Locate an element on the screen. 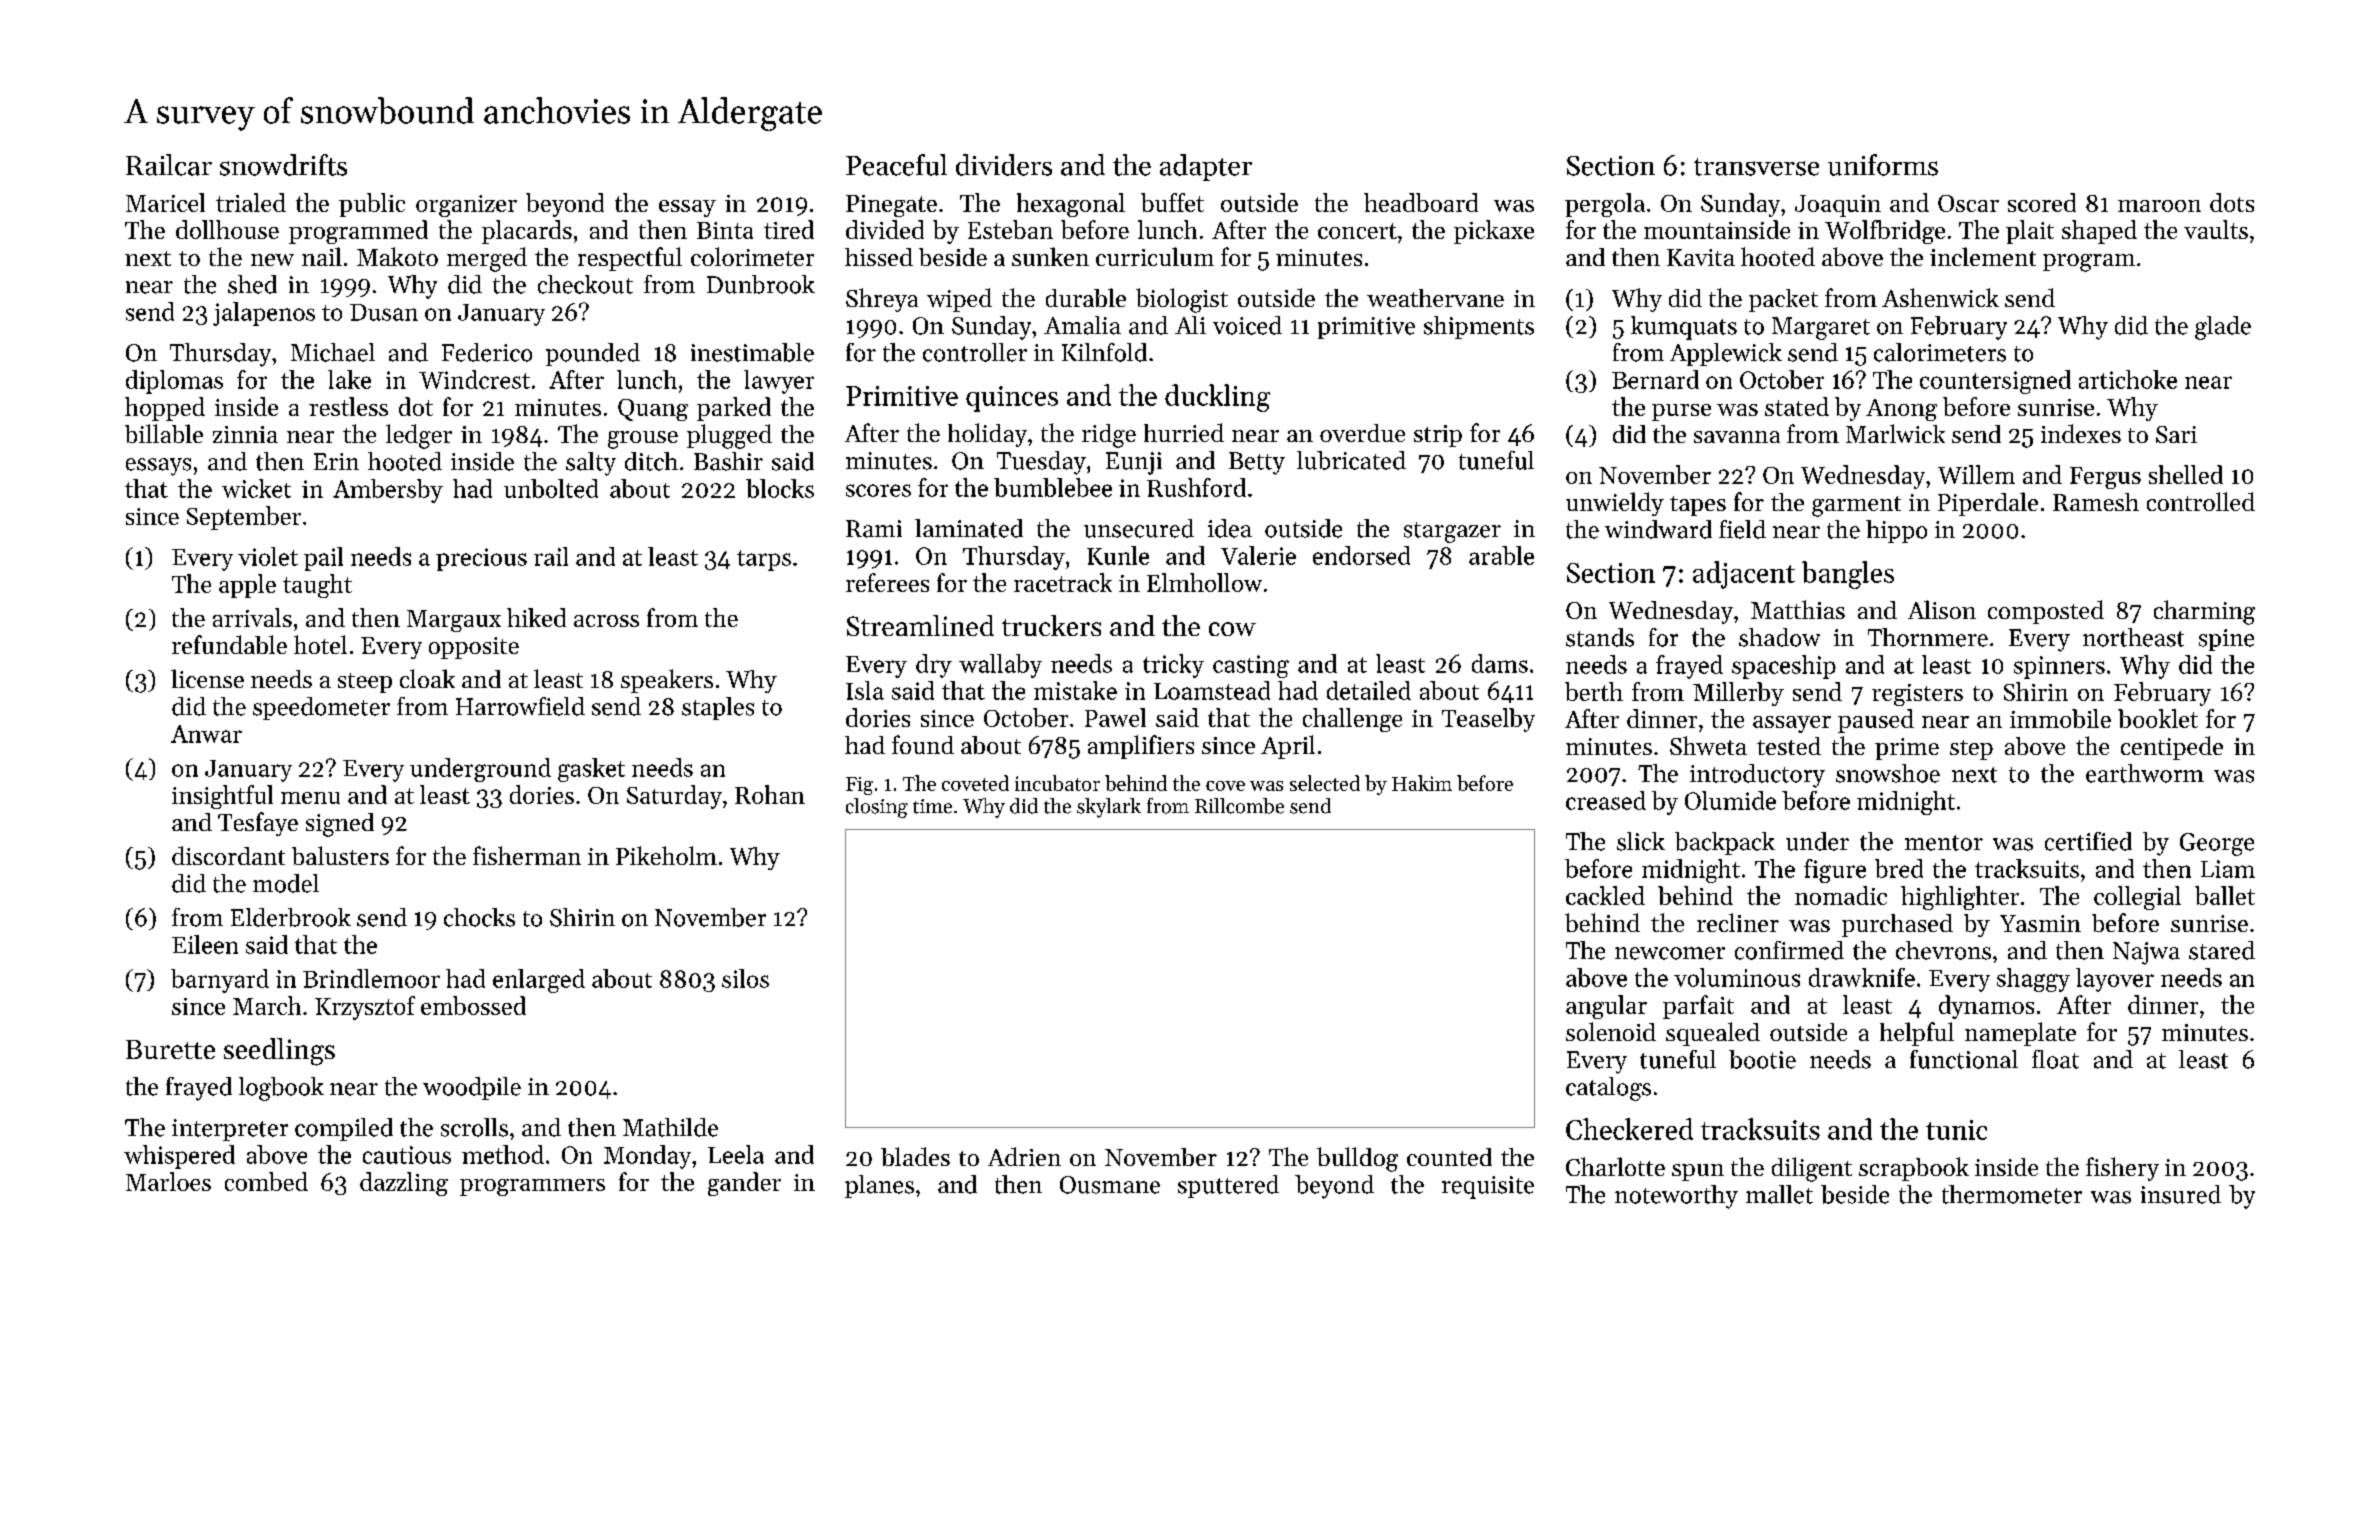 Image resolution: width=2380 pixels, height=1540 pixels. dividers is located at coordinates (1004, 165).
